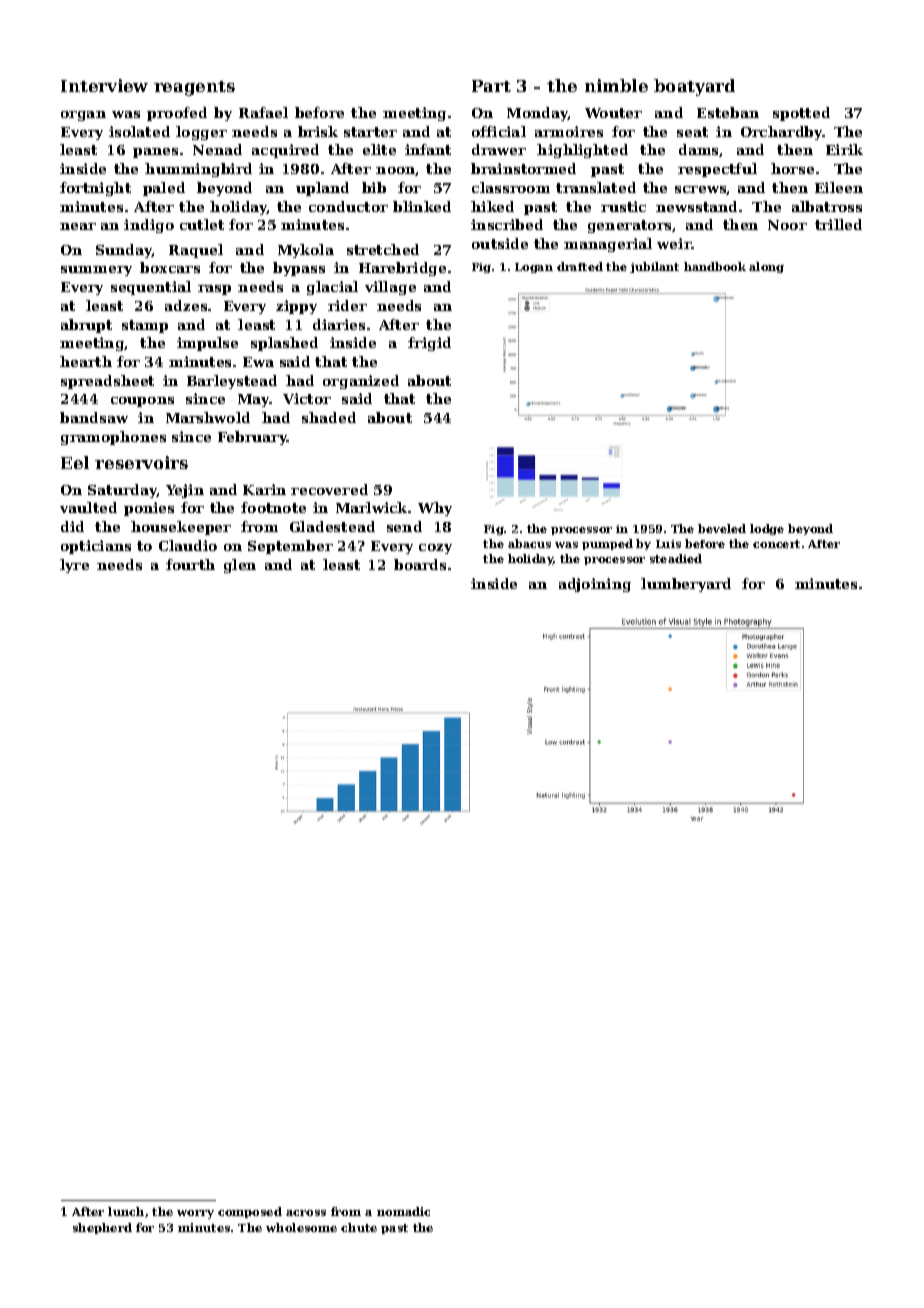  Describe the element at coordinates (429, 344) in the page. I see `frigid` at that location.
